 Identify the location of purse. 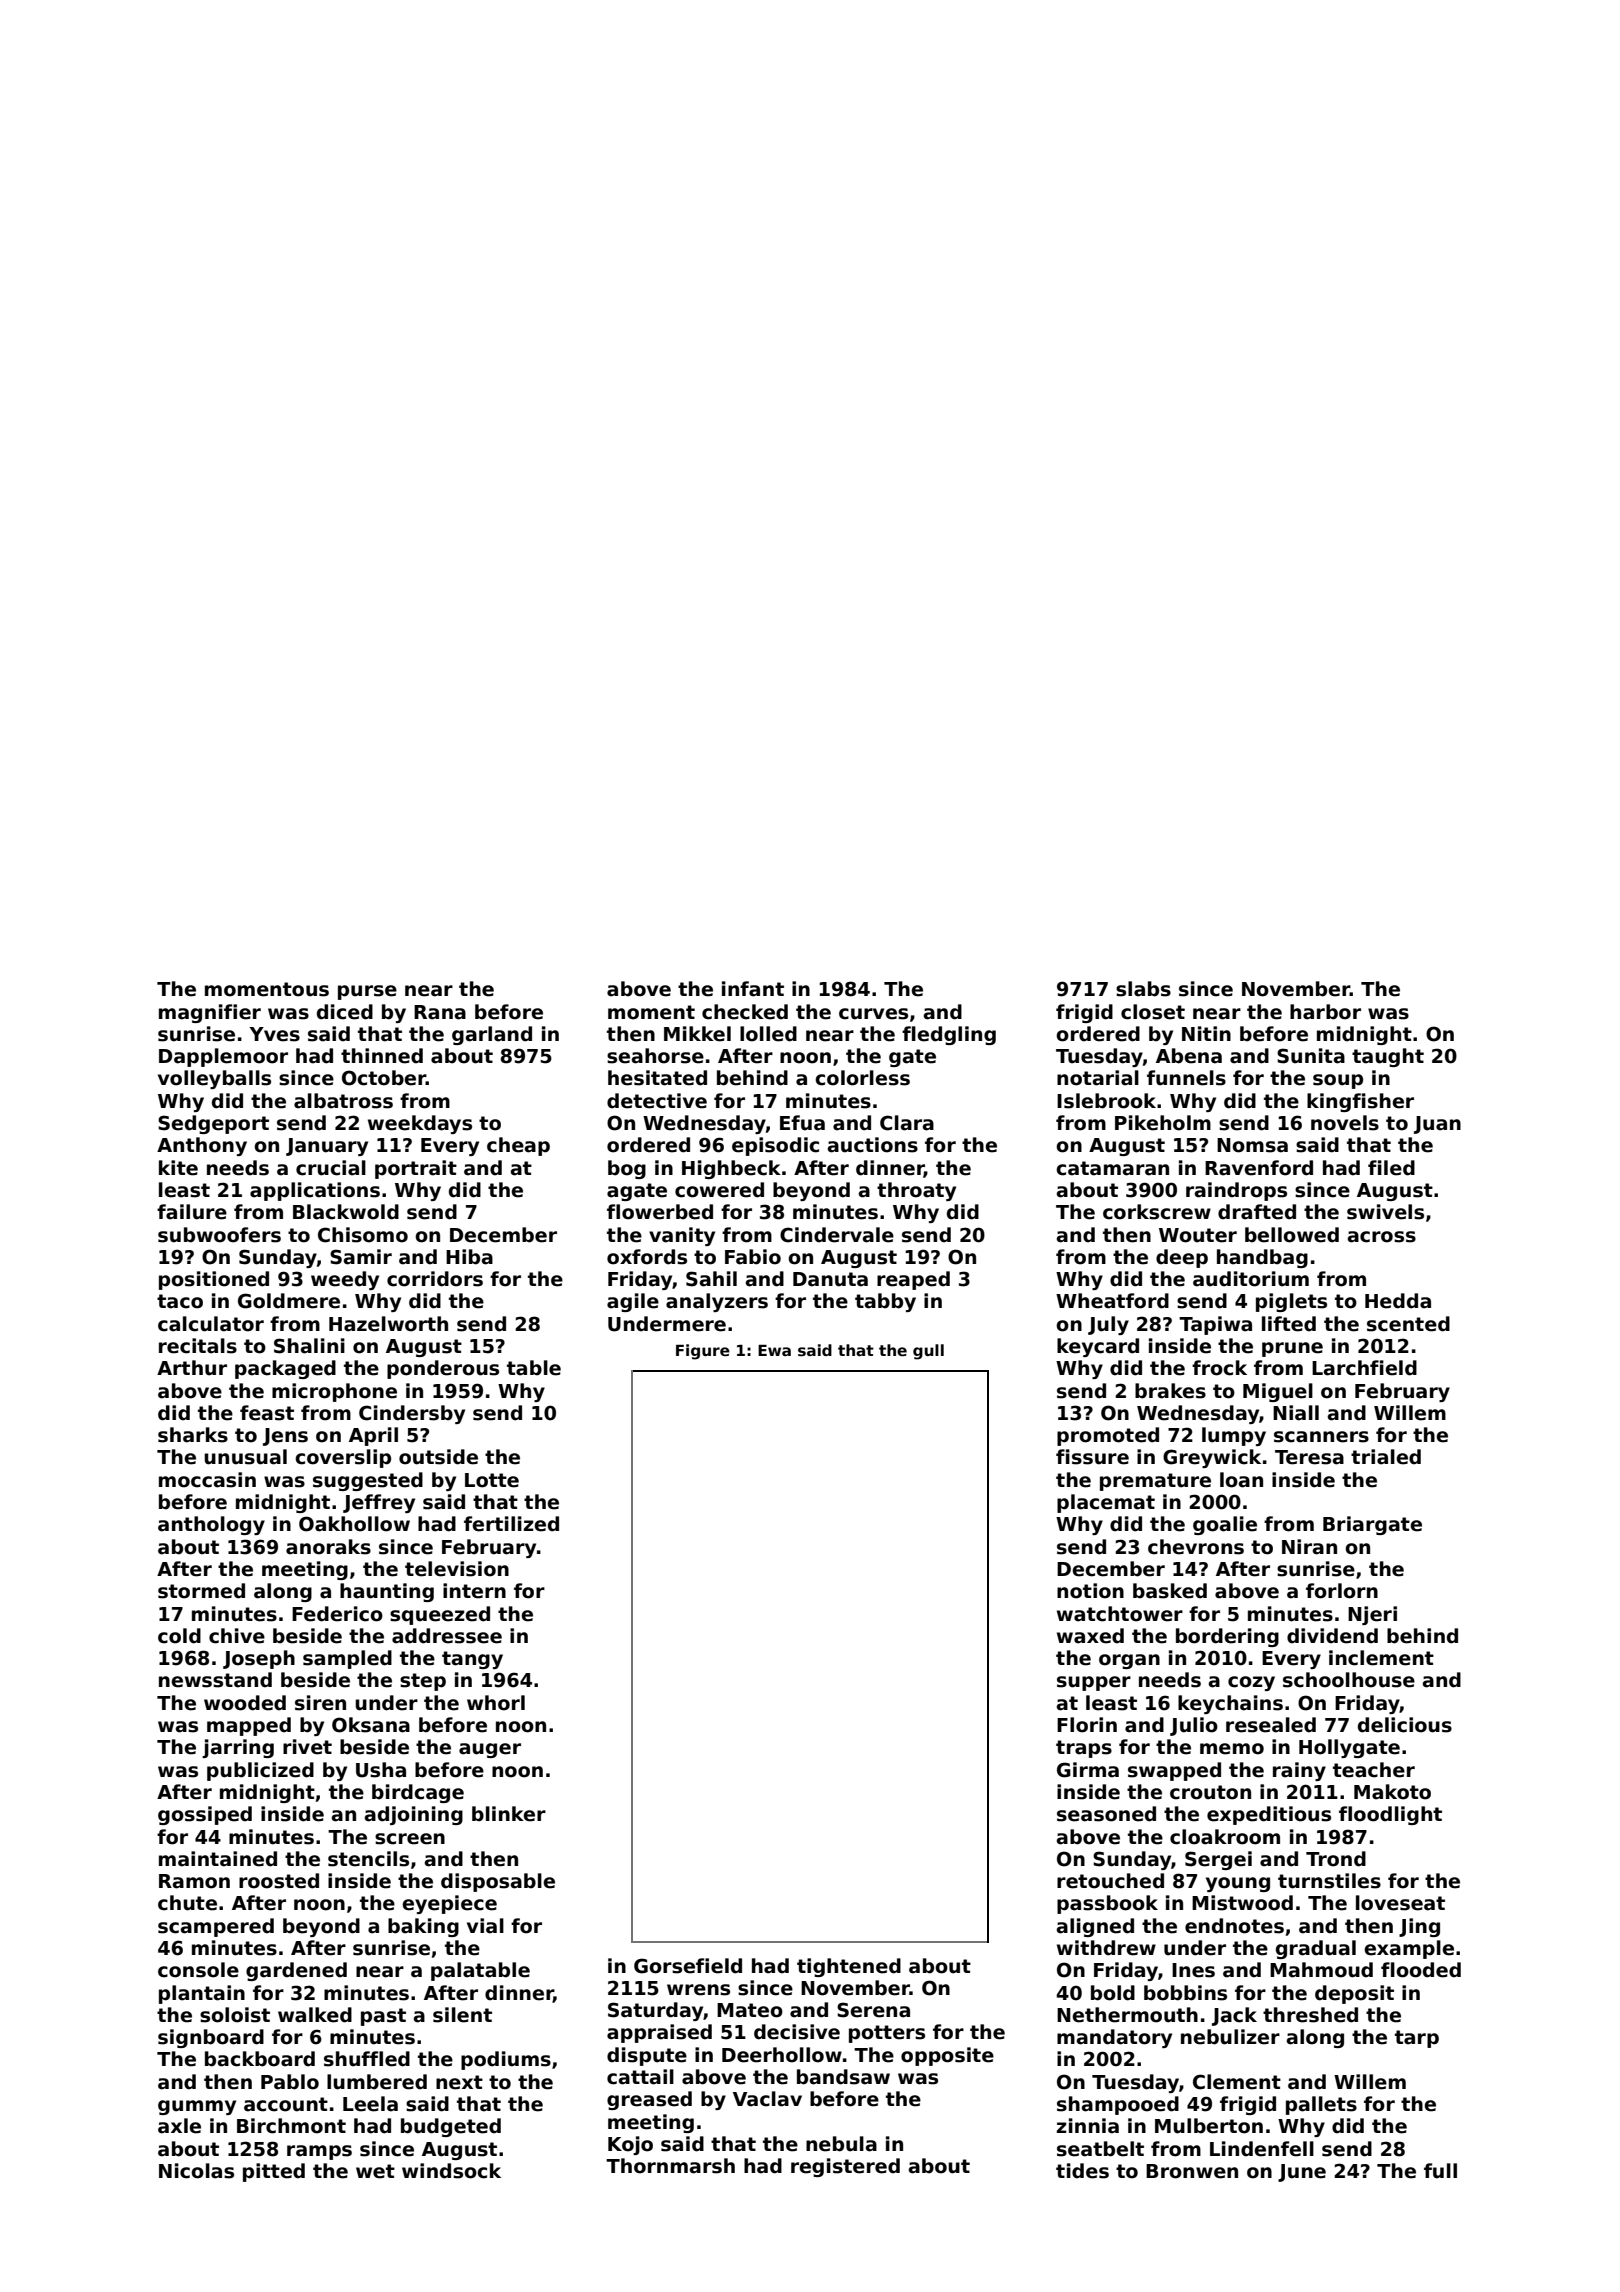
(367, 992).
